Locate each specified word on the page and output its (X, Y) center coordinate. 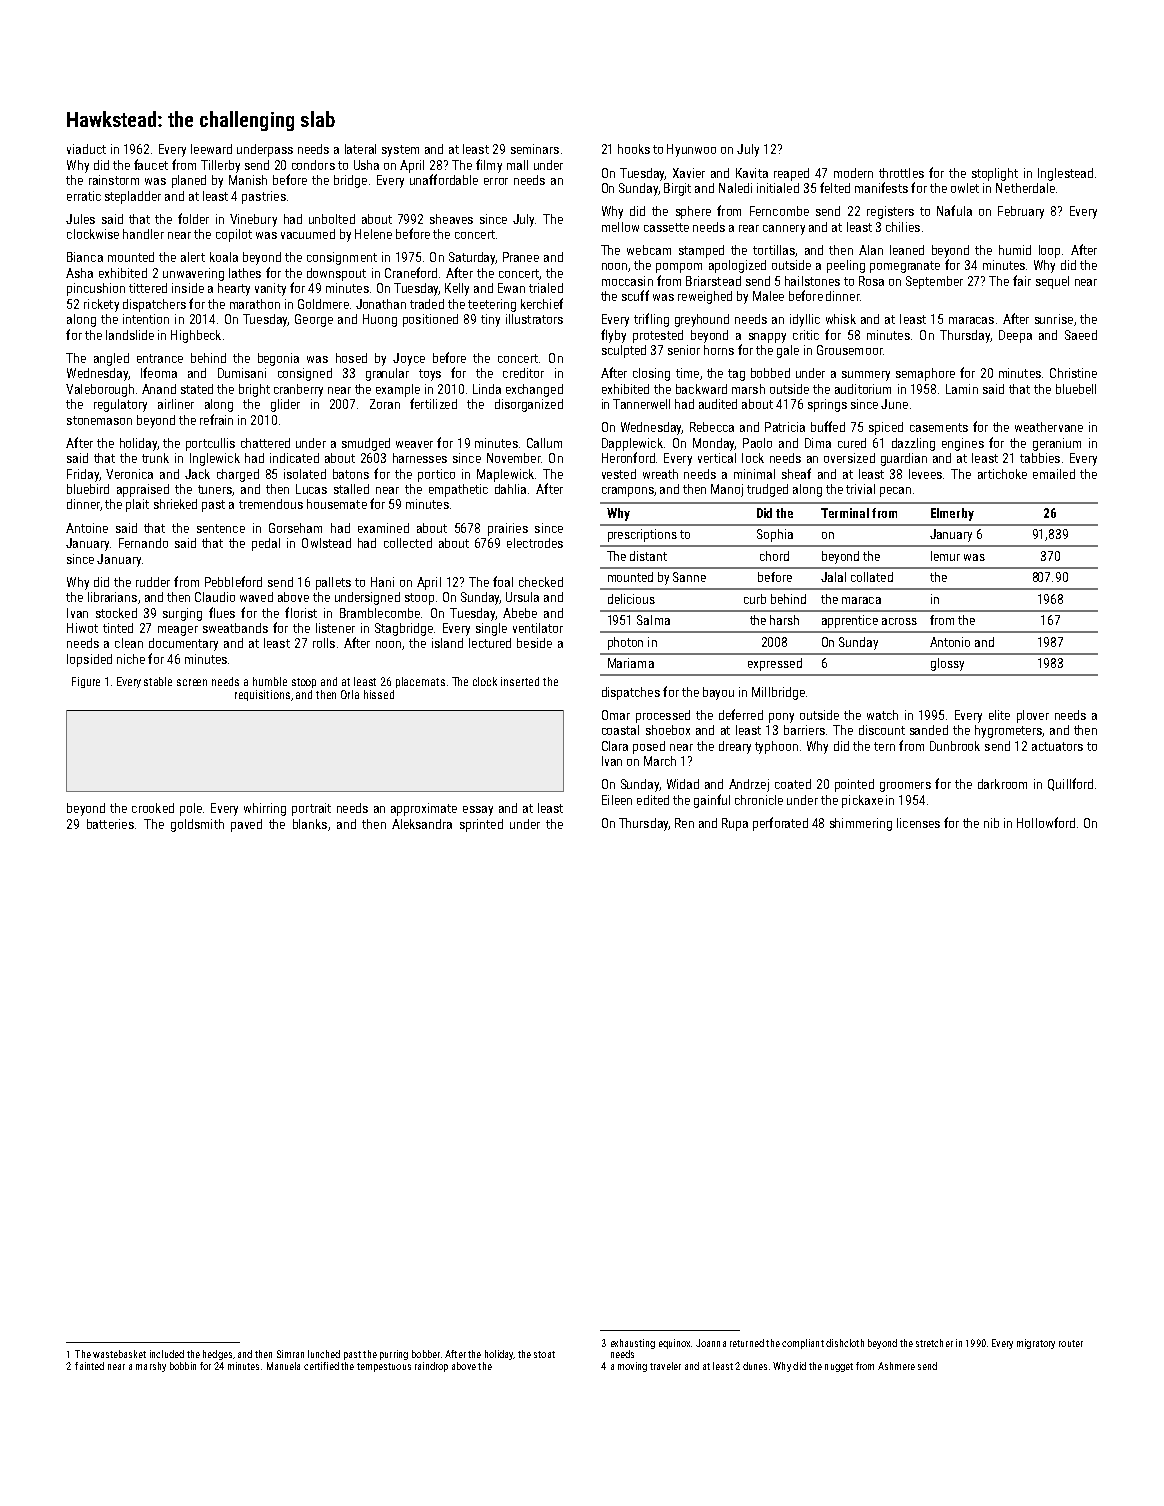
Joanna (711, 1343)
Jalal (833, 577)
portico (436, 475)
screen (192, 682)
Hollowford (1046, 822)
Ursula (522, 597)
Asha (79, 273)
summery (866, 376)
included (167, 1354)
